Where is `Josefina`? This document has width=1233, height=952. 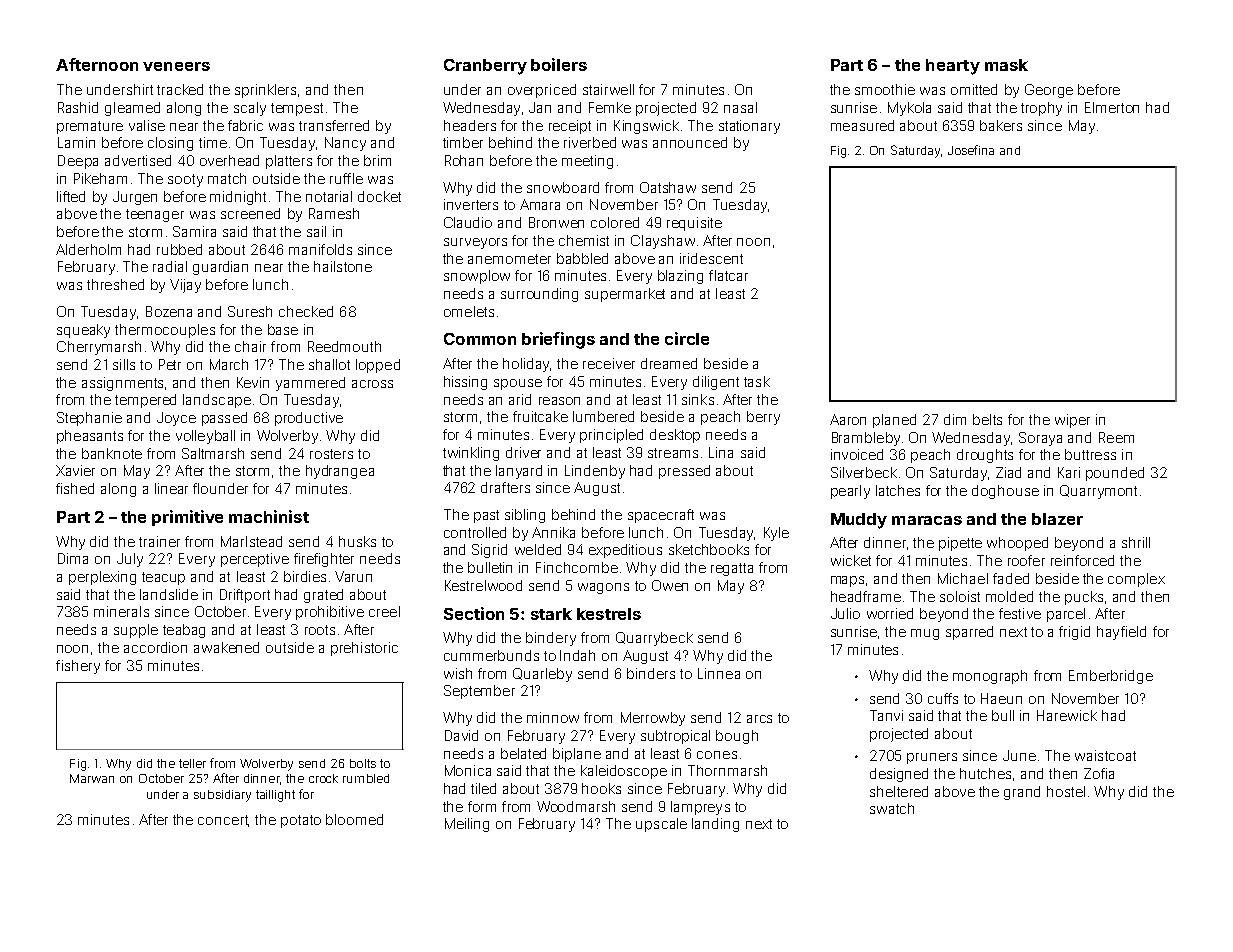
Josefina is located at coordinates (971, 150).
